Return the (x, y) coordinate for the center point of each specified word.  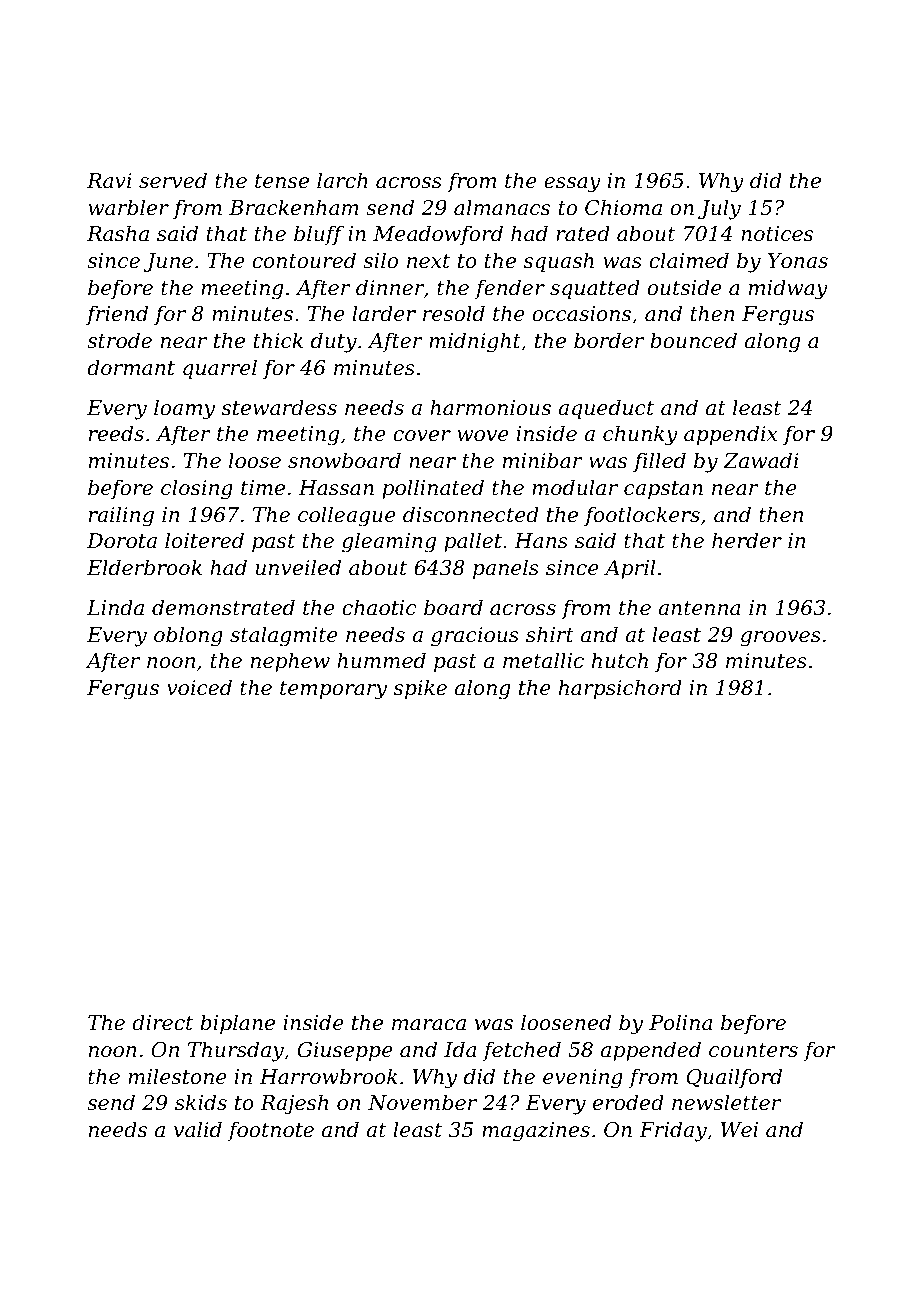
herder (747, 540)
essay (572, 185)
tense (282, 181)
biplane (237, 1024)
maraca (429, 1025)
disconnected (471, 514)
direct (162, 1022)
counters (753, 1050)
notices (777, 234)
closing (197, 489)
